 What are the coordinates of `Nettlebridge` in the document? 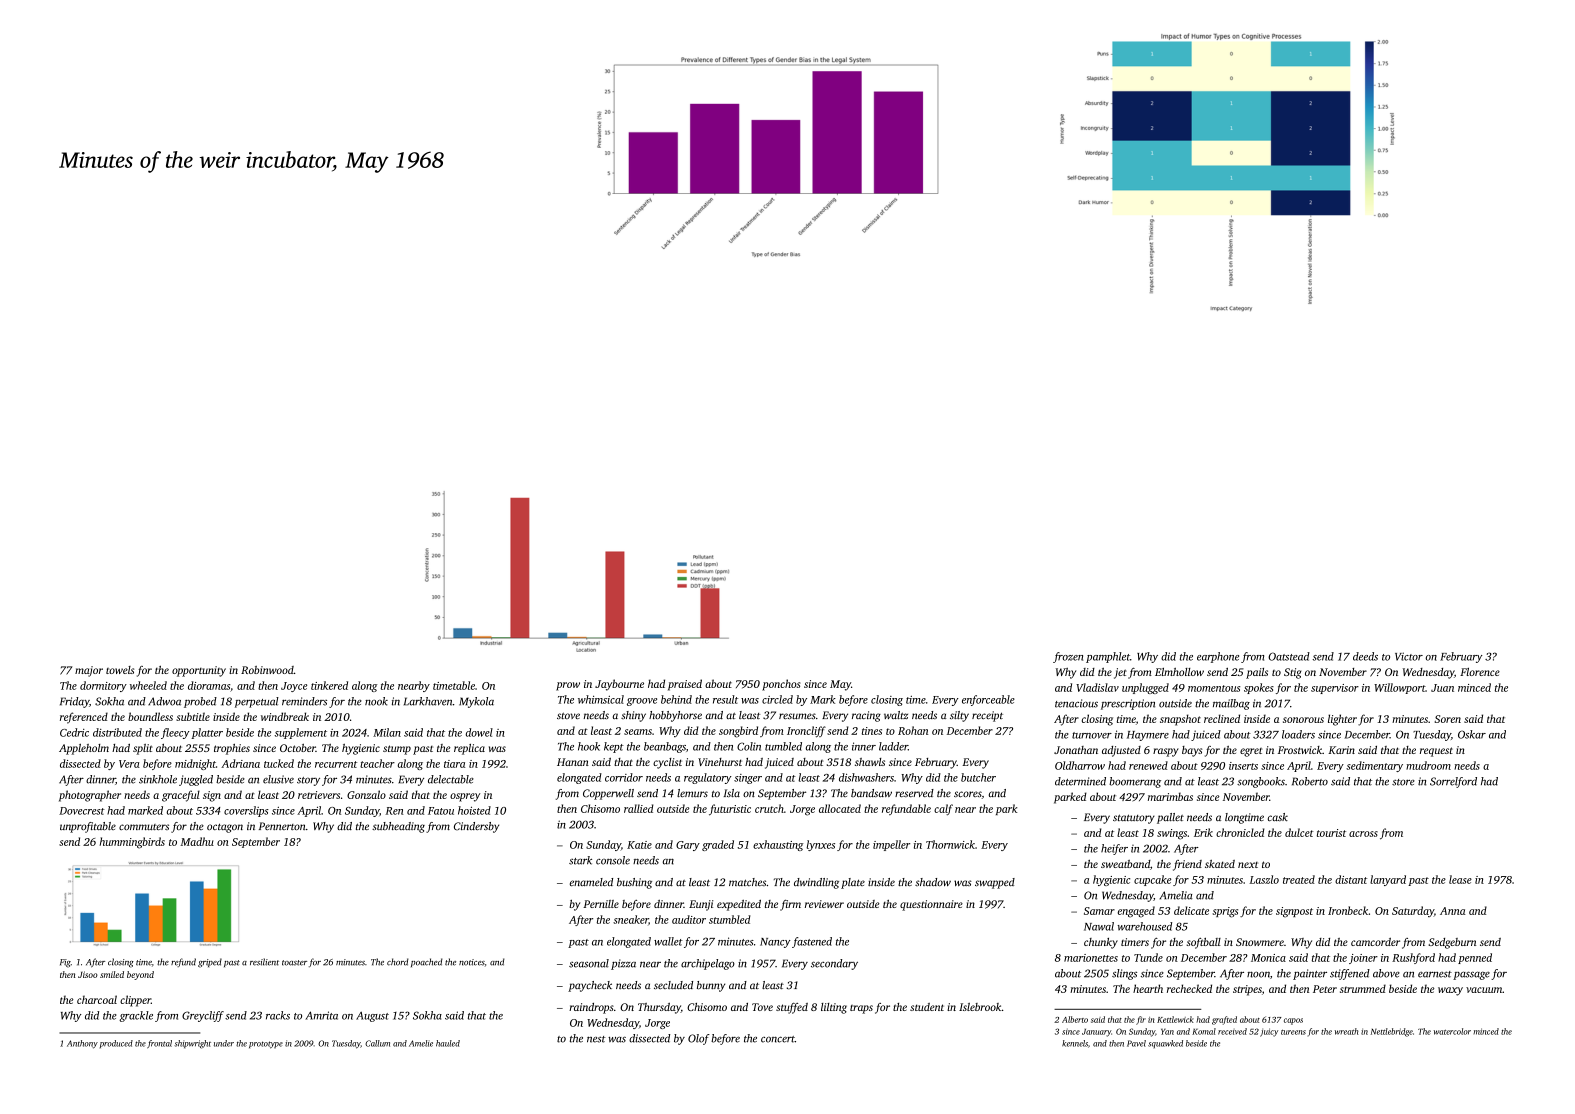 It's located at (1392, 1032).
